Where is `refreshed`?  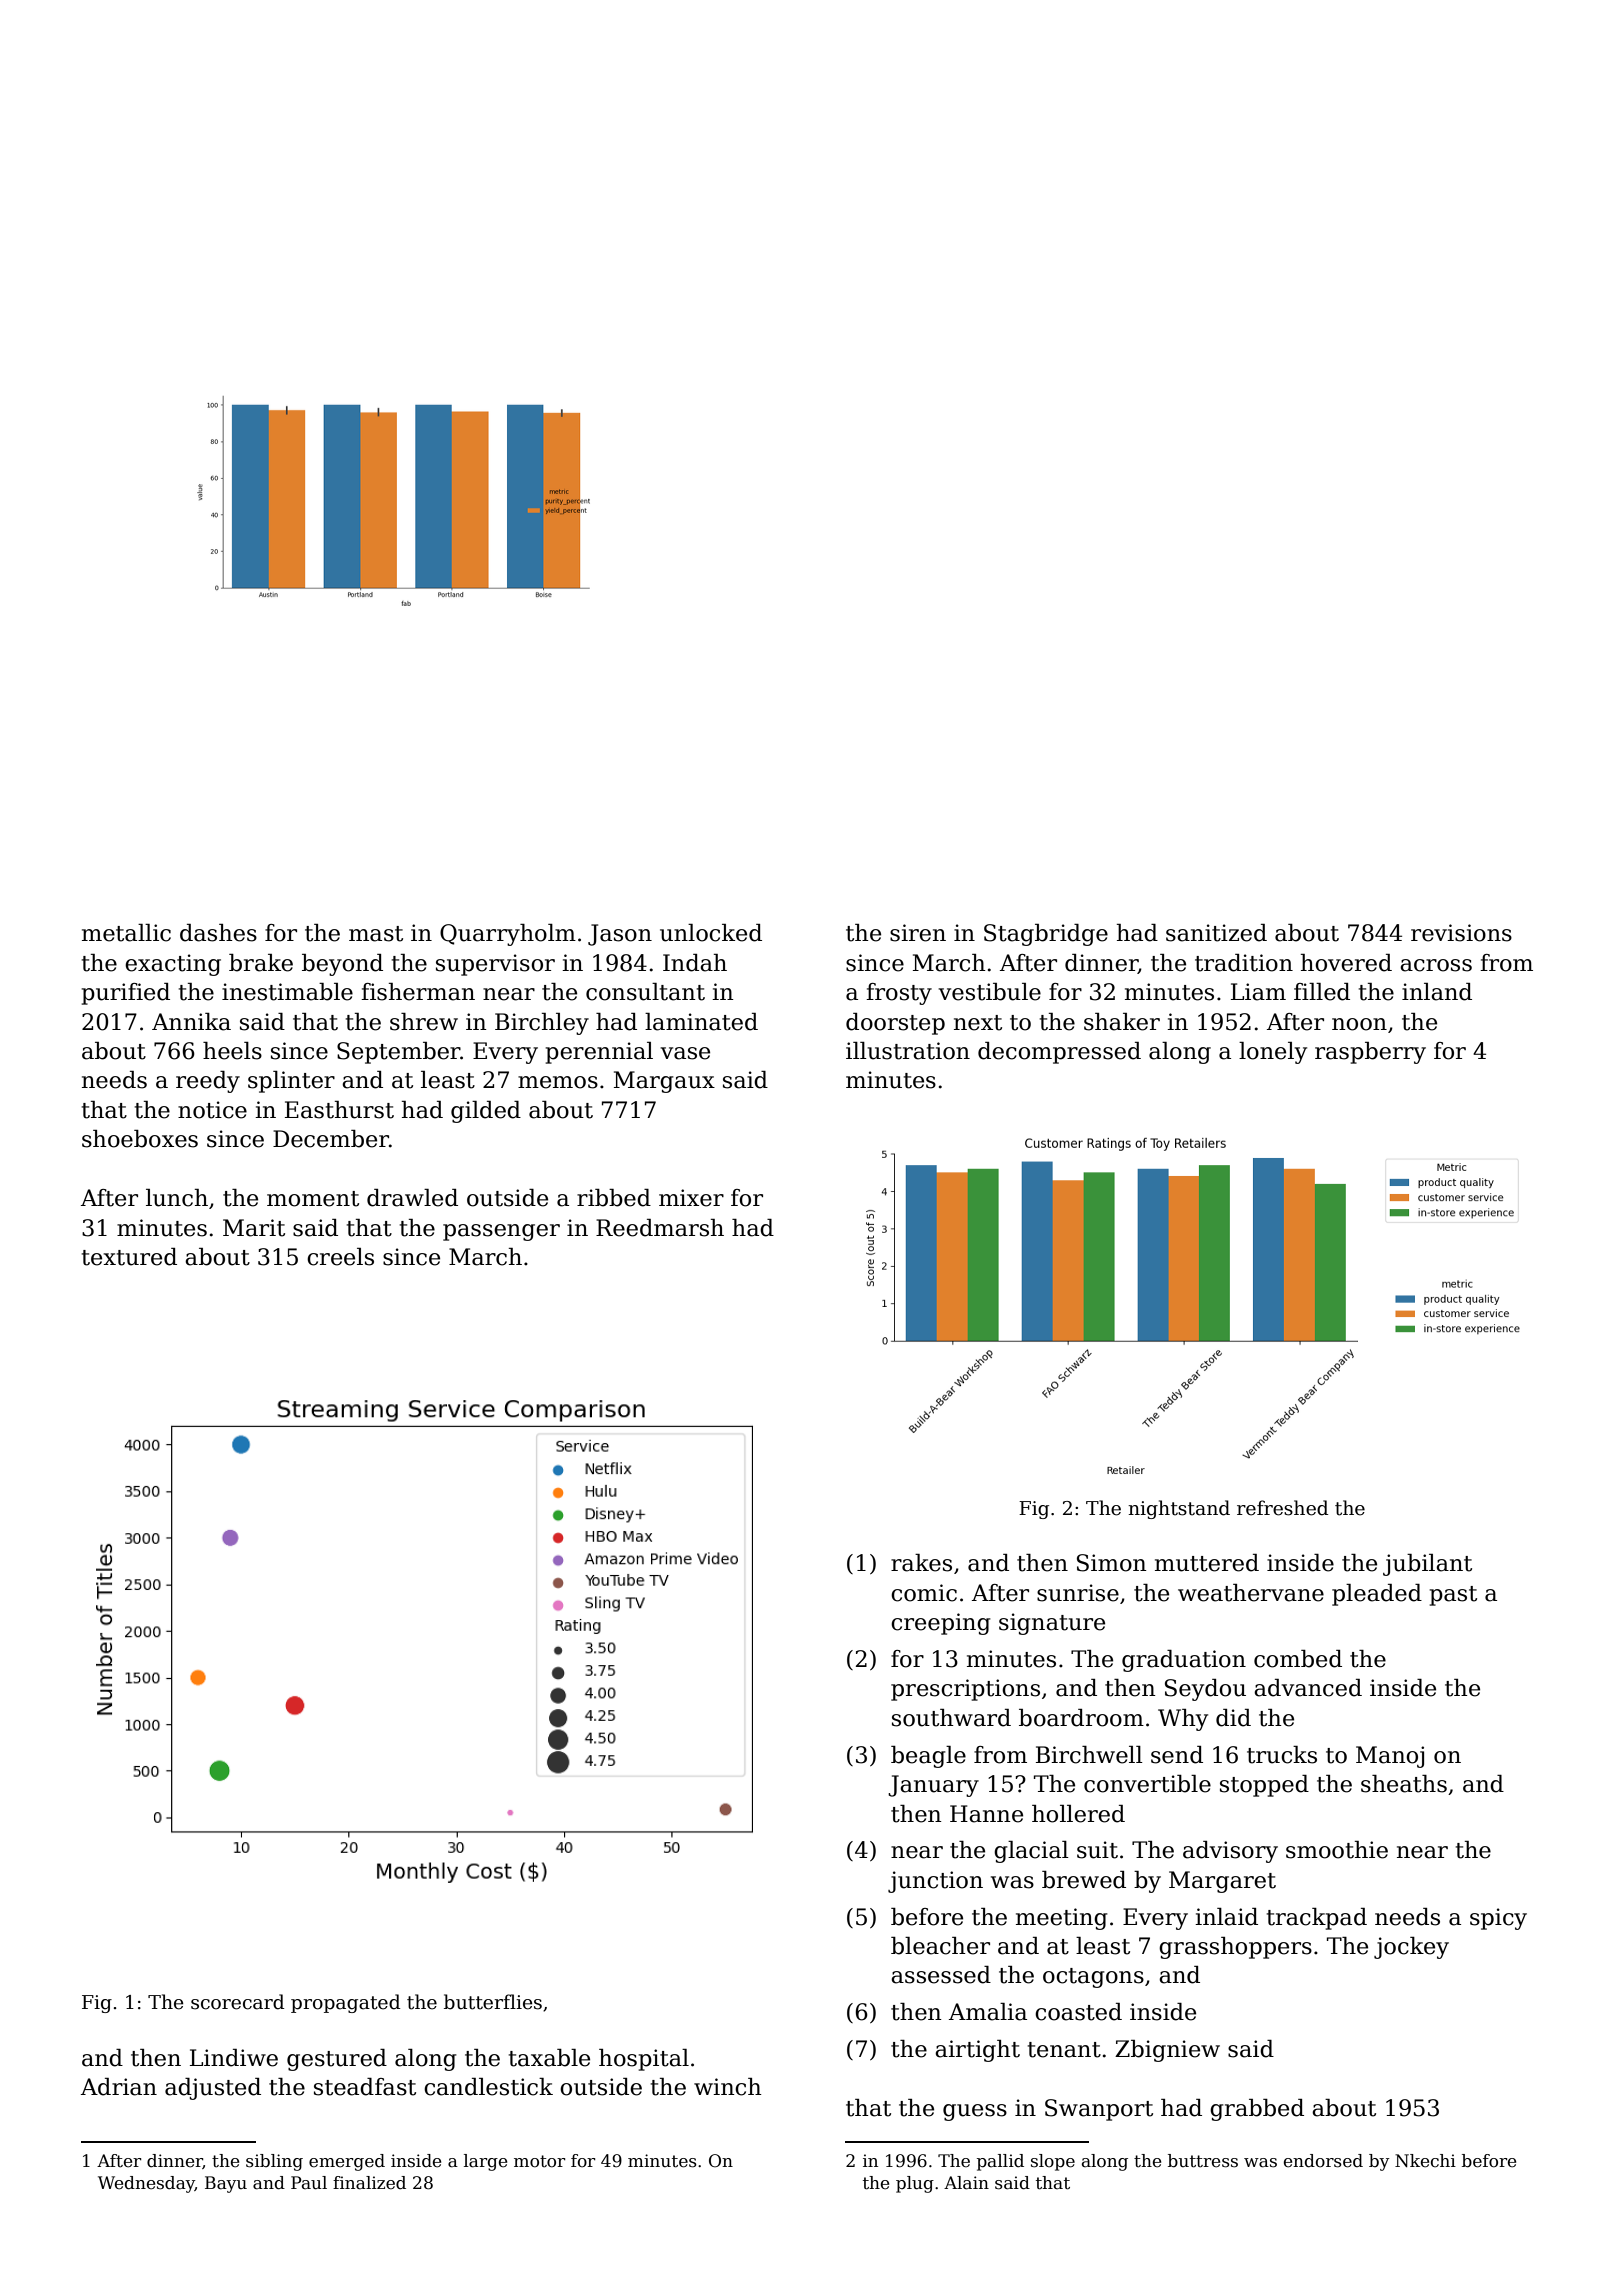 refreshed is located at coordinates (1282, 1508).
